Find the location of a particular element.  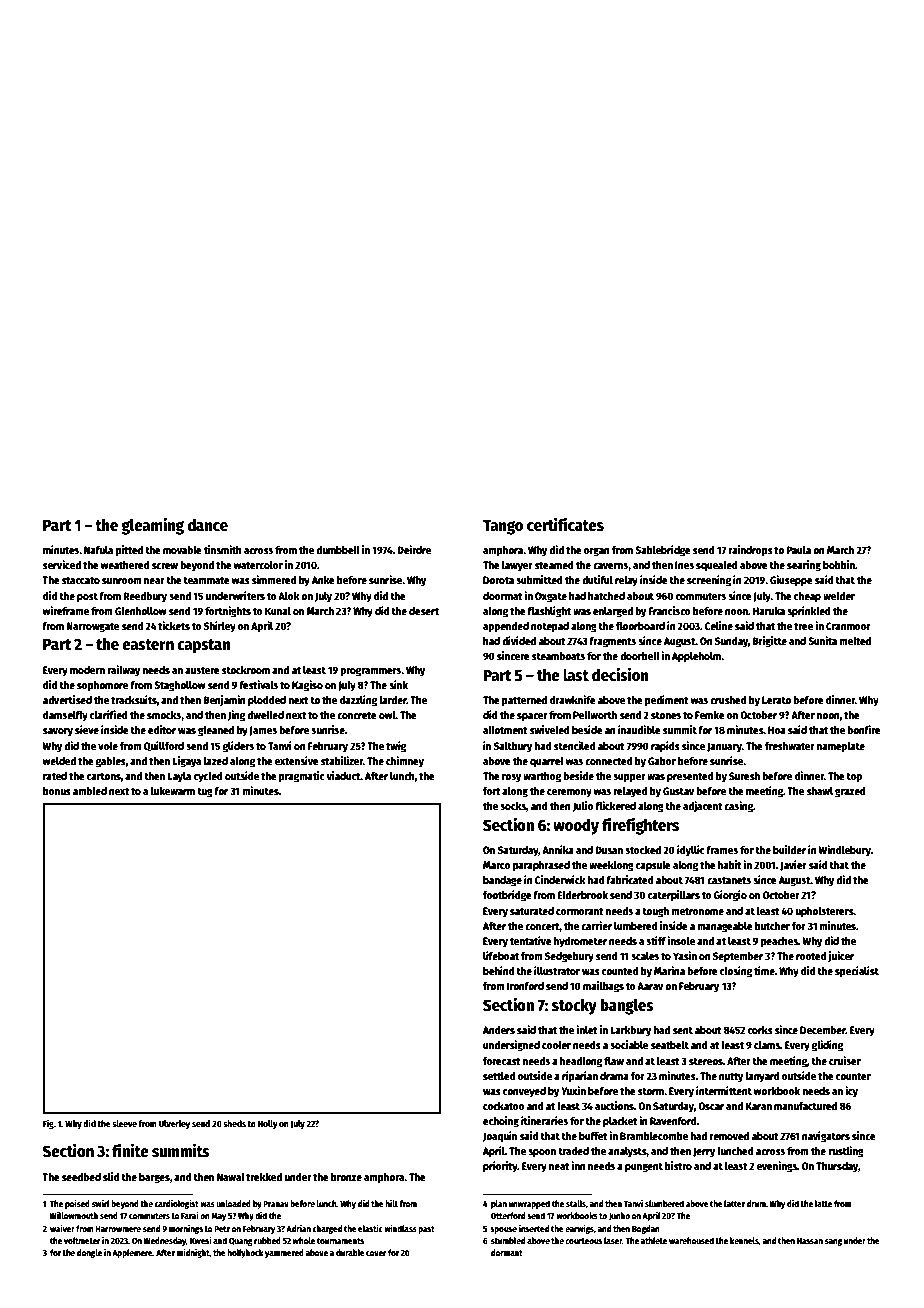

crushed is located at coordinates (728, 700).
